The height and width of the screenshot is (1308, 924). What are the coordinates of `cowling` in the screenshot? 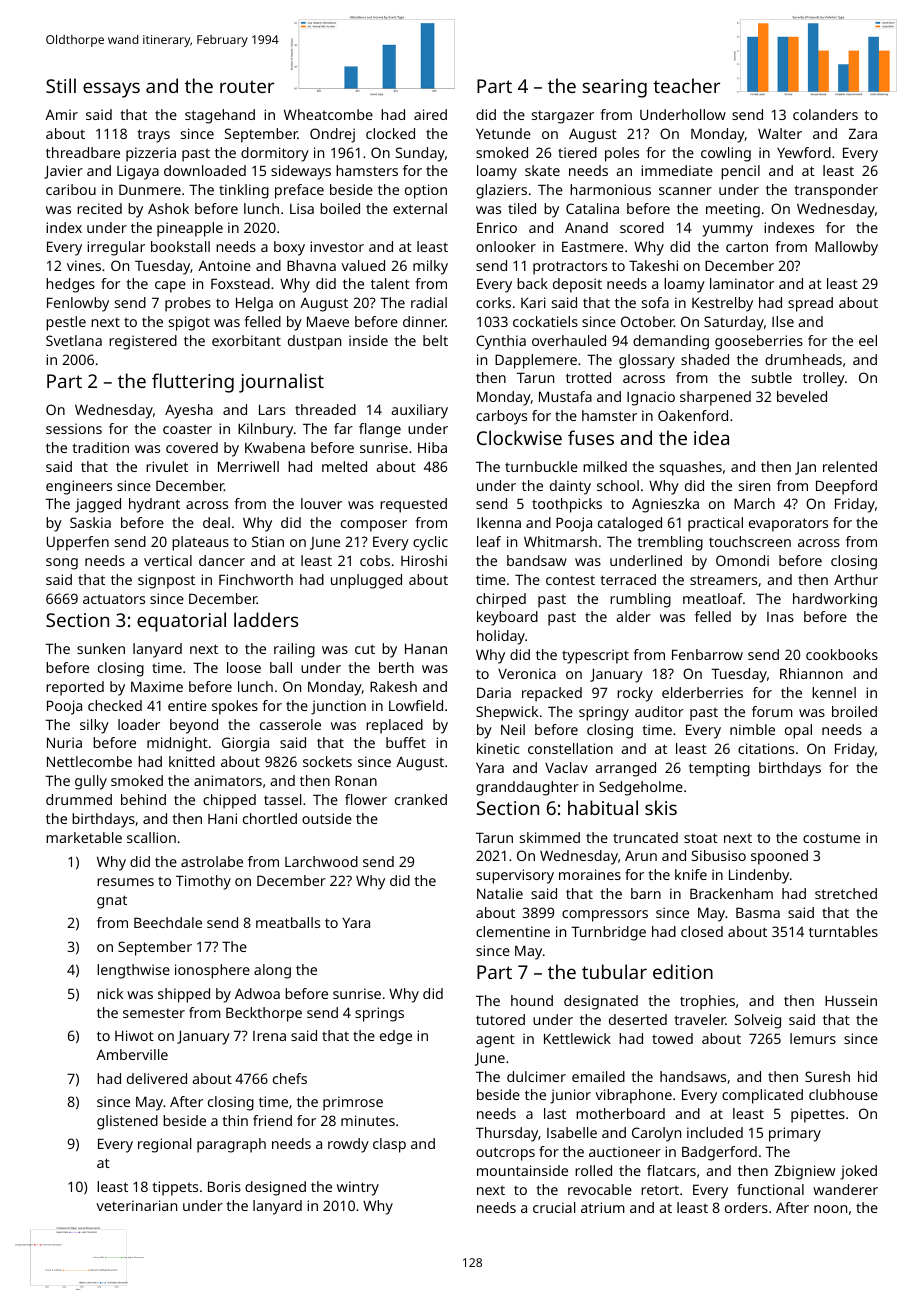 It's located at (726, 154).
